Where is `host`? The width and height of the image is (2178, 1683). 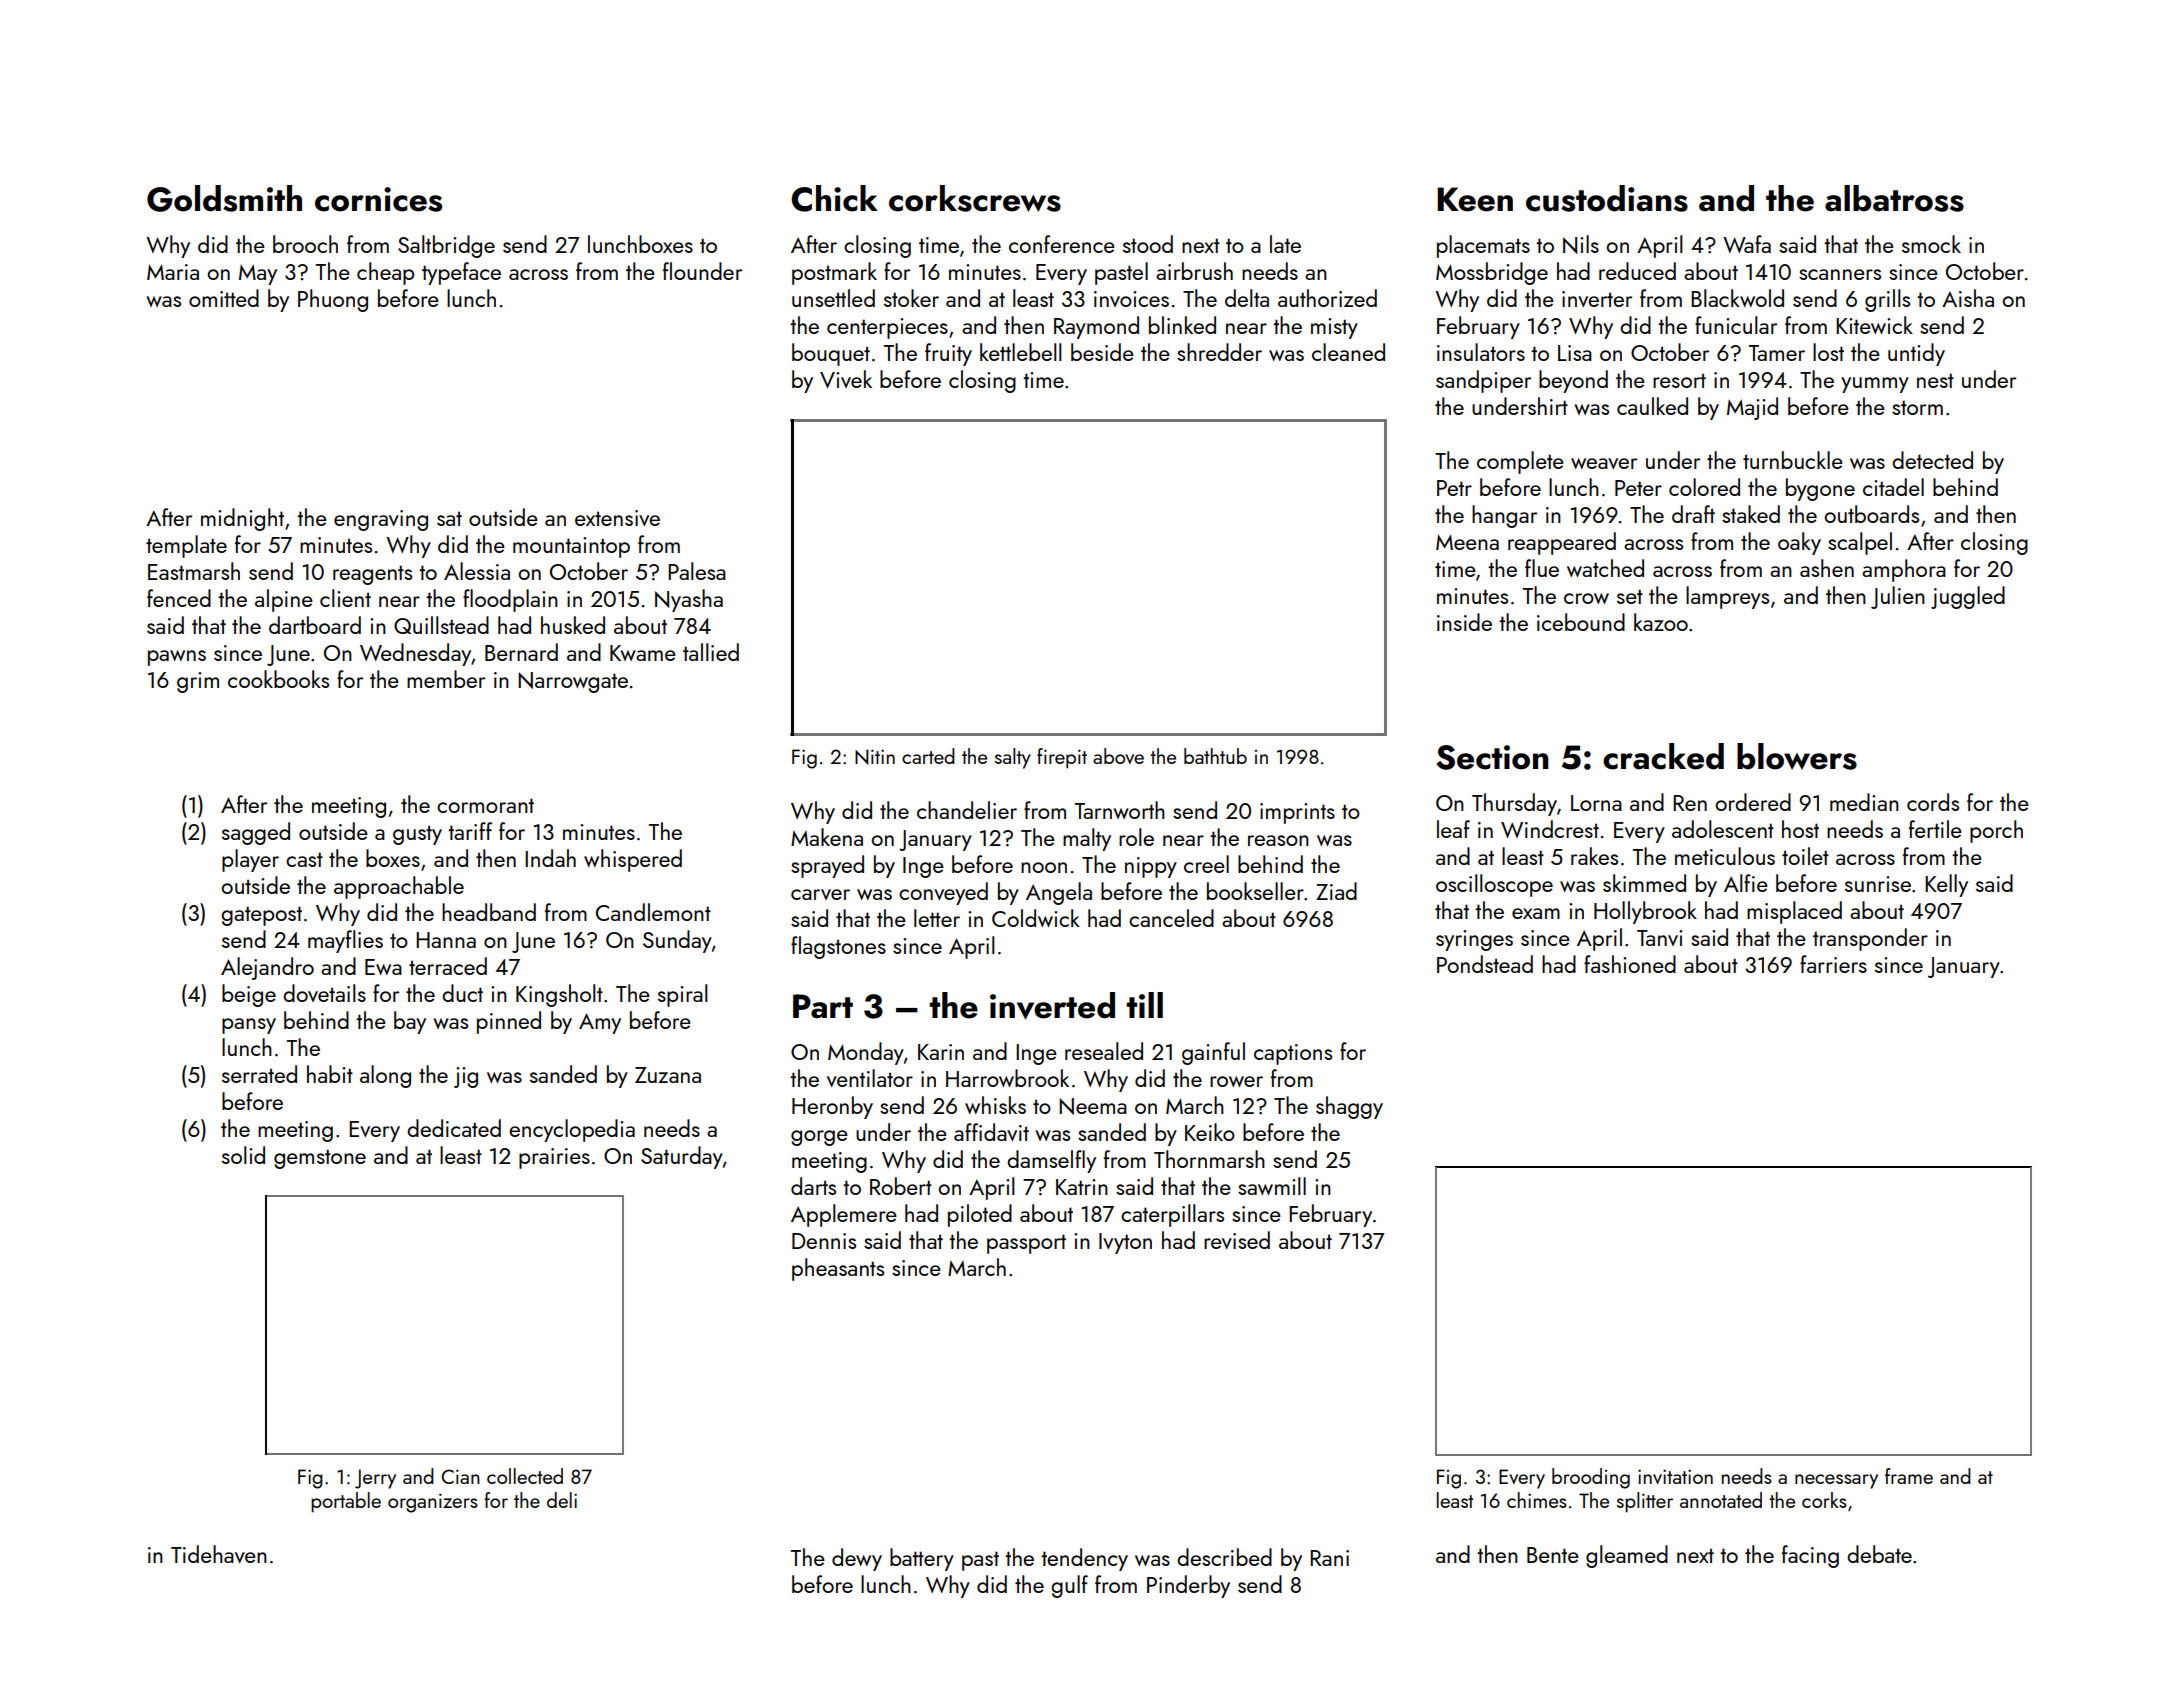
host is located at coordinates (1800, 829).
